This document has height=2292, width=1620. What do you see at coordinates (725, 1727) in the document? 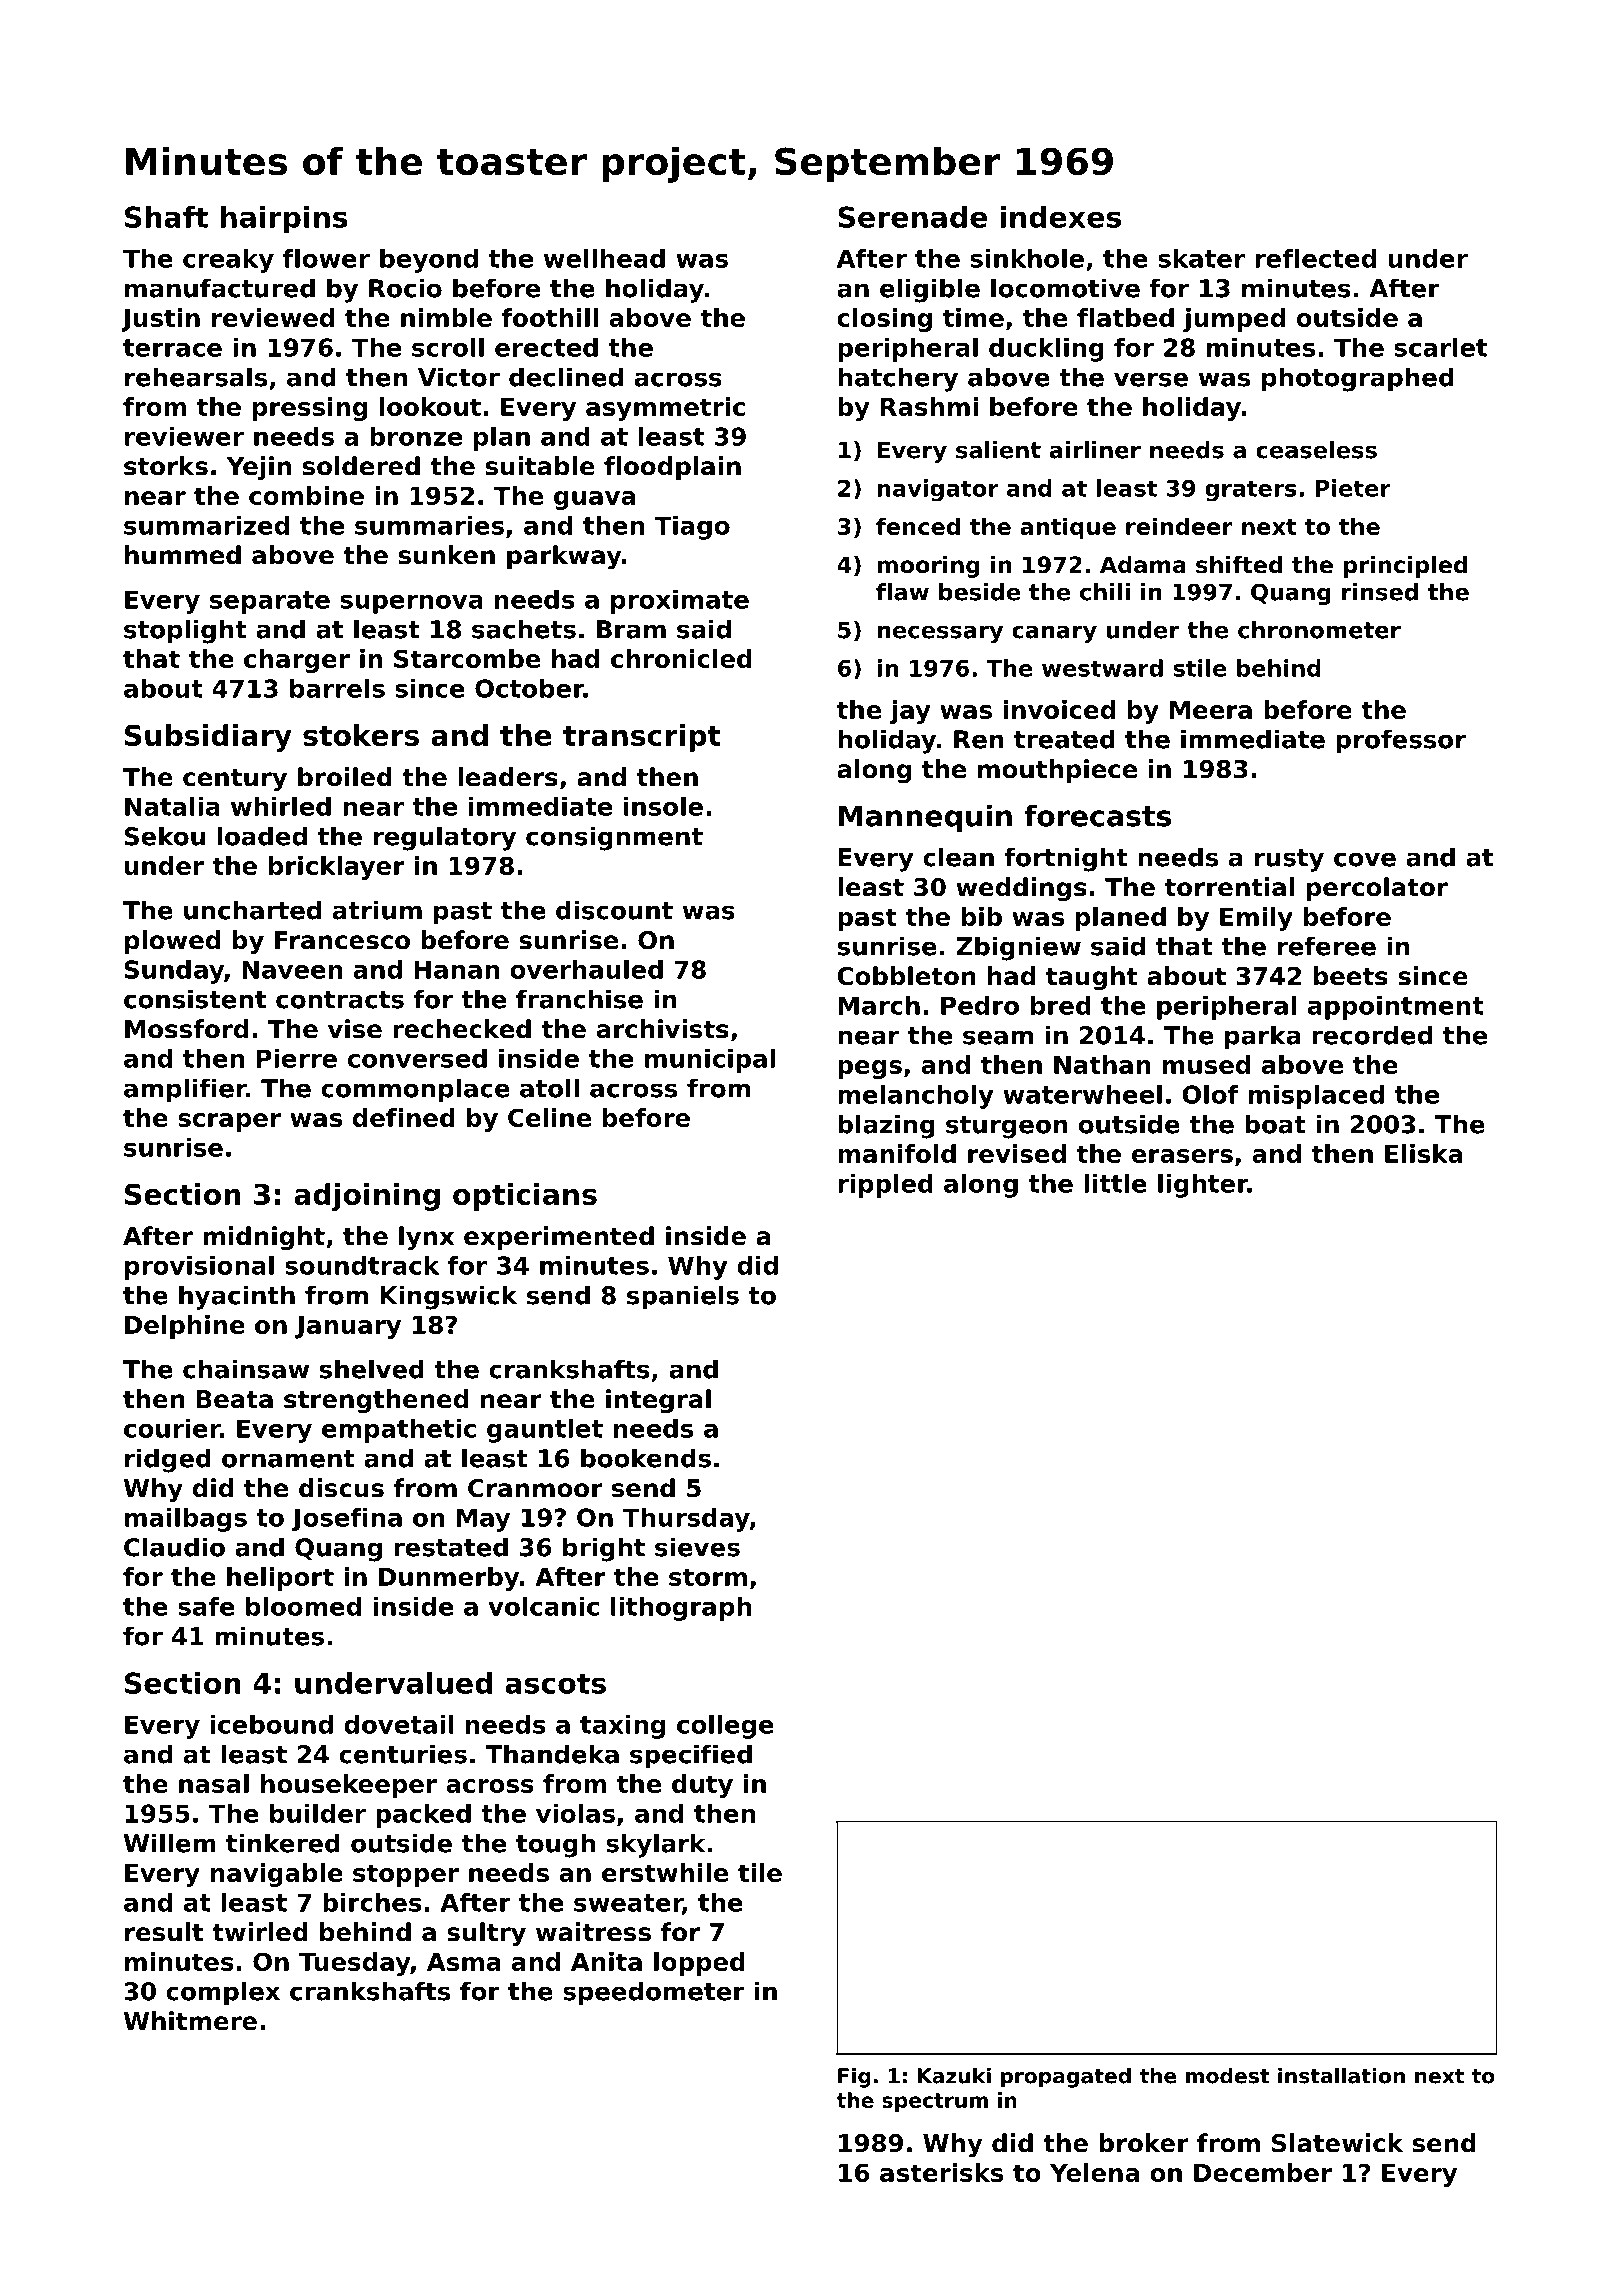
I see `college` at bounding box center [725, 1727].
